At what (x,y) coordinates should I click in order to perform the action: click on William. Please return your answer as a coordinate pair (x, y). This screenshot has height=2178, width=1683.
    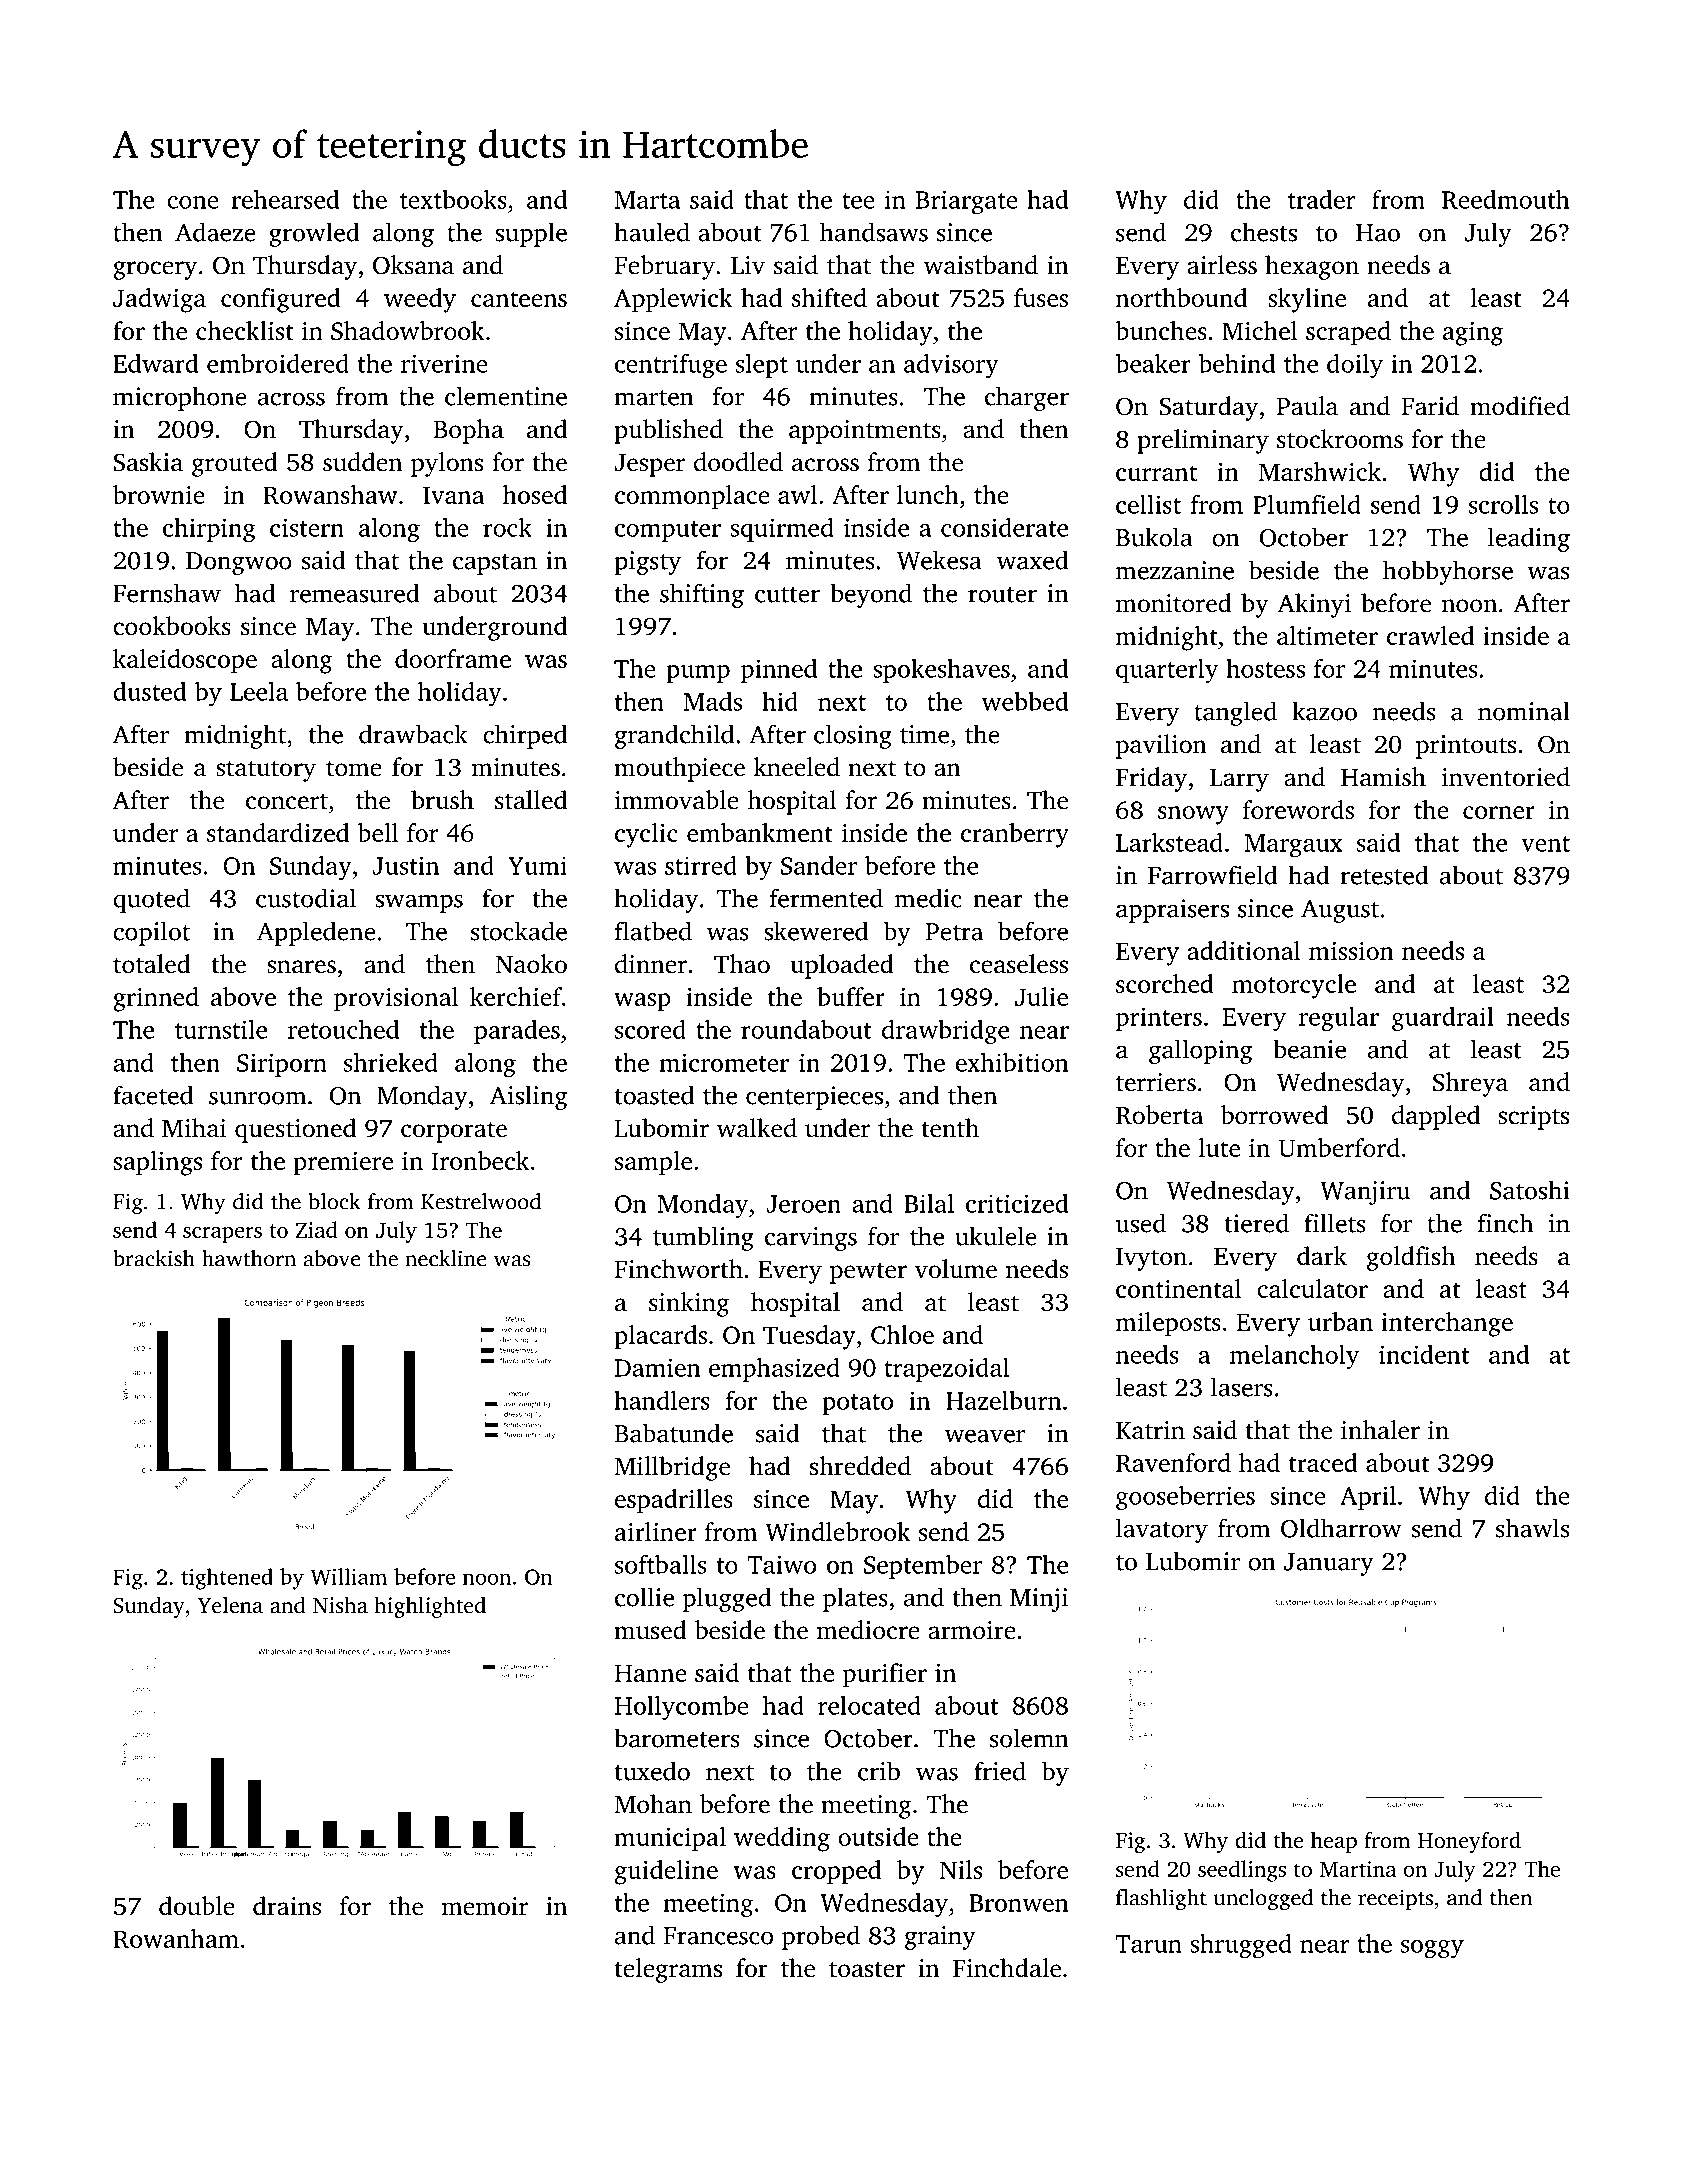
    Looking at the image, I should click on (349, 1576).
